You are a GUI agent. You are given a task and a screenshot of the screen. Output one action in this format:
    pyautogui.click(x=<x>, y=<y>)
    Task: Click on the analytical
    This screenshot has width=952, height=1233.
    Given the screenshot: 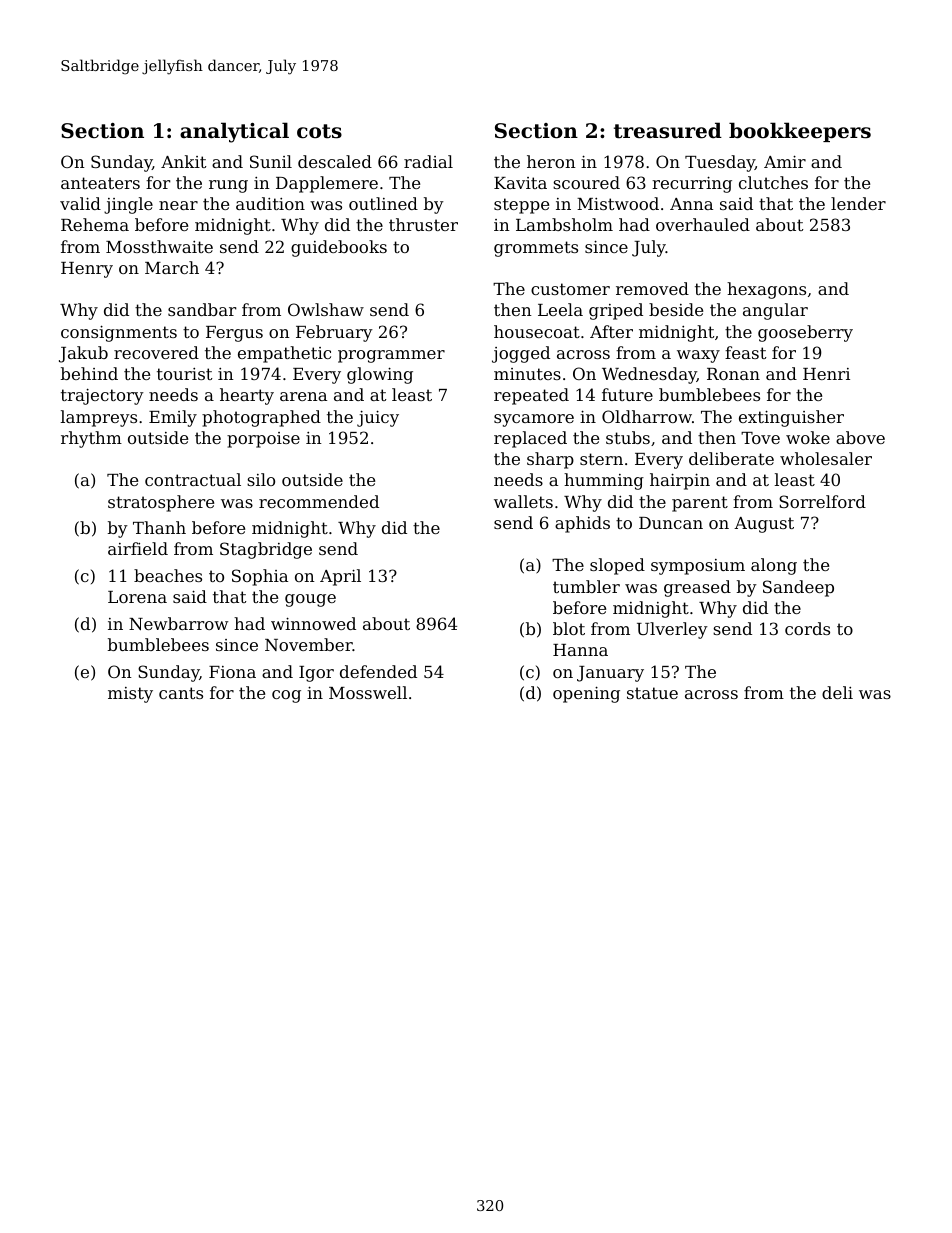 What is the action you would take?
    pyautogui.click(x=234, y=132)
